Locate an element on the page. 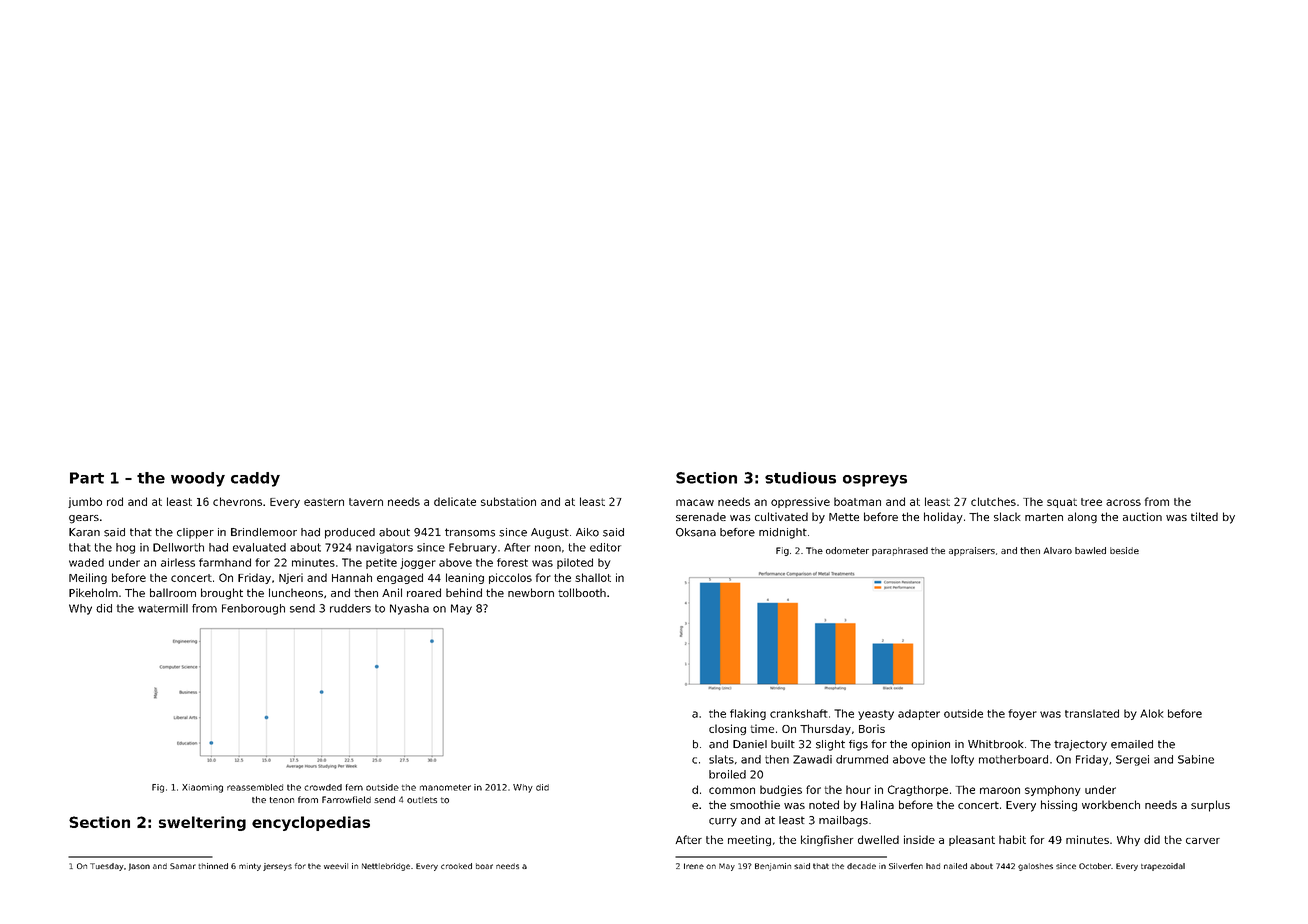 The height and width of the document is (924, 1308). ospreys is located at coordinates (875, 481).
